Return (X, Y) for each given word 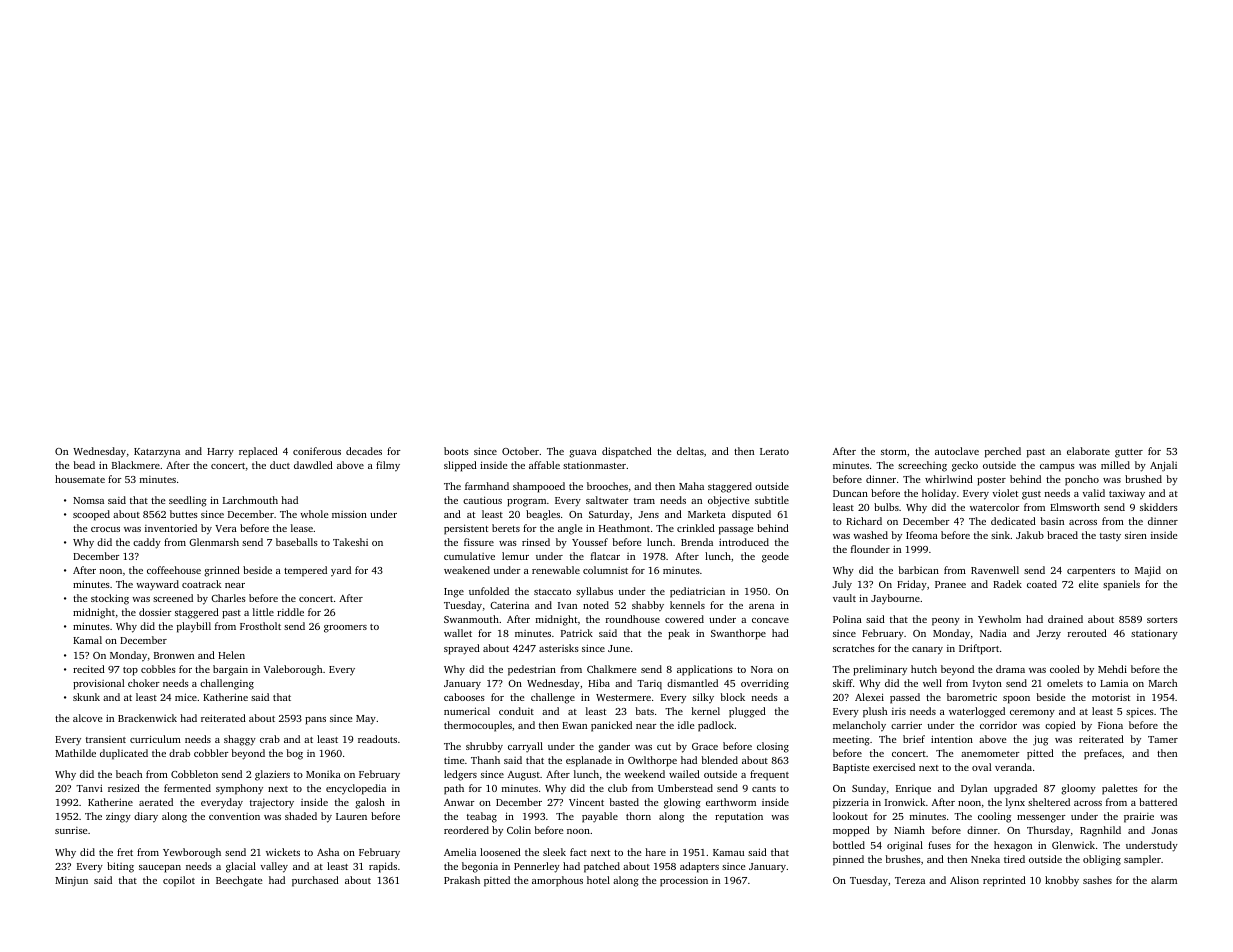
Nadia (993, 633)
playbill (194, 627)
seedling (188, 501)
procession (684, 881)
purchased (315, 881)
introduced (744, 542)
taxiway (1127, 494)
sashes (1097, 880)
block (732, 697)
